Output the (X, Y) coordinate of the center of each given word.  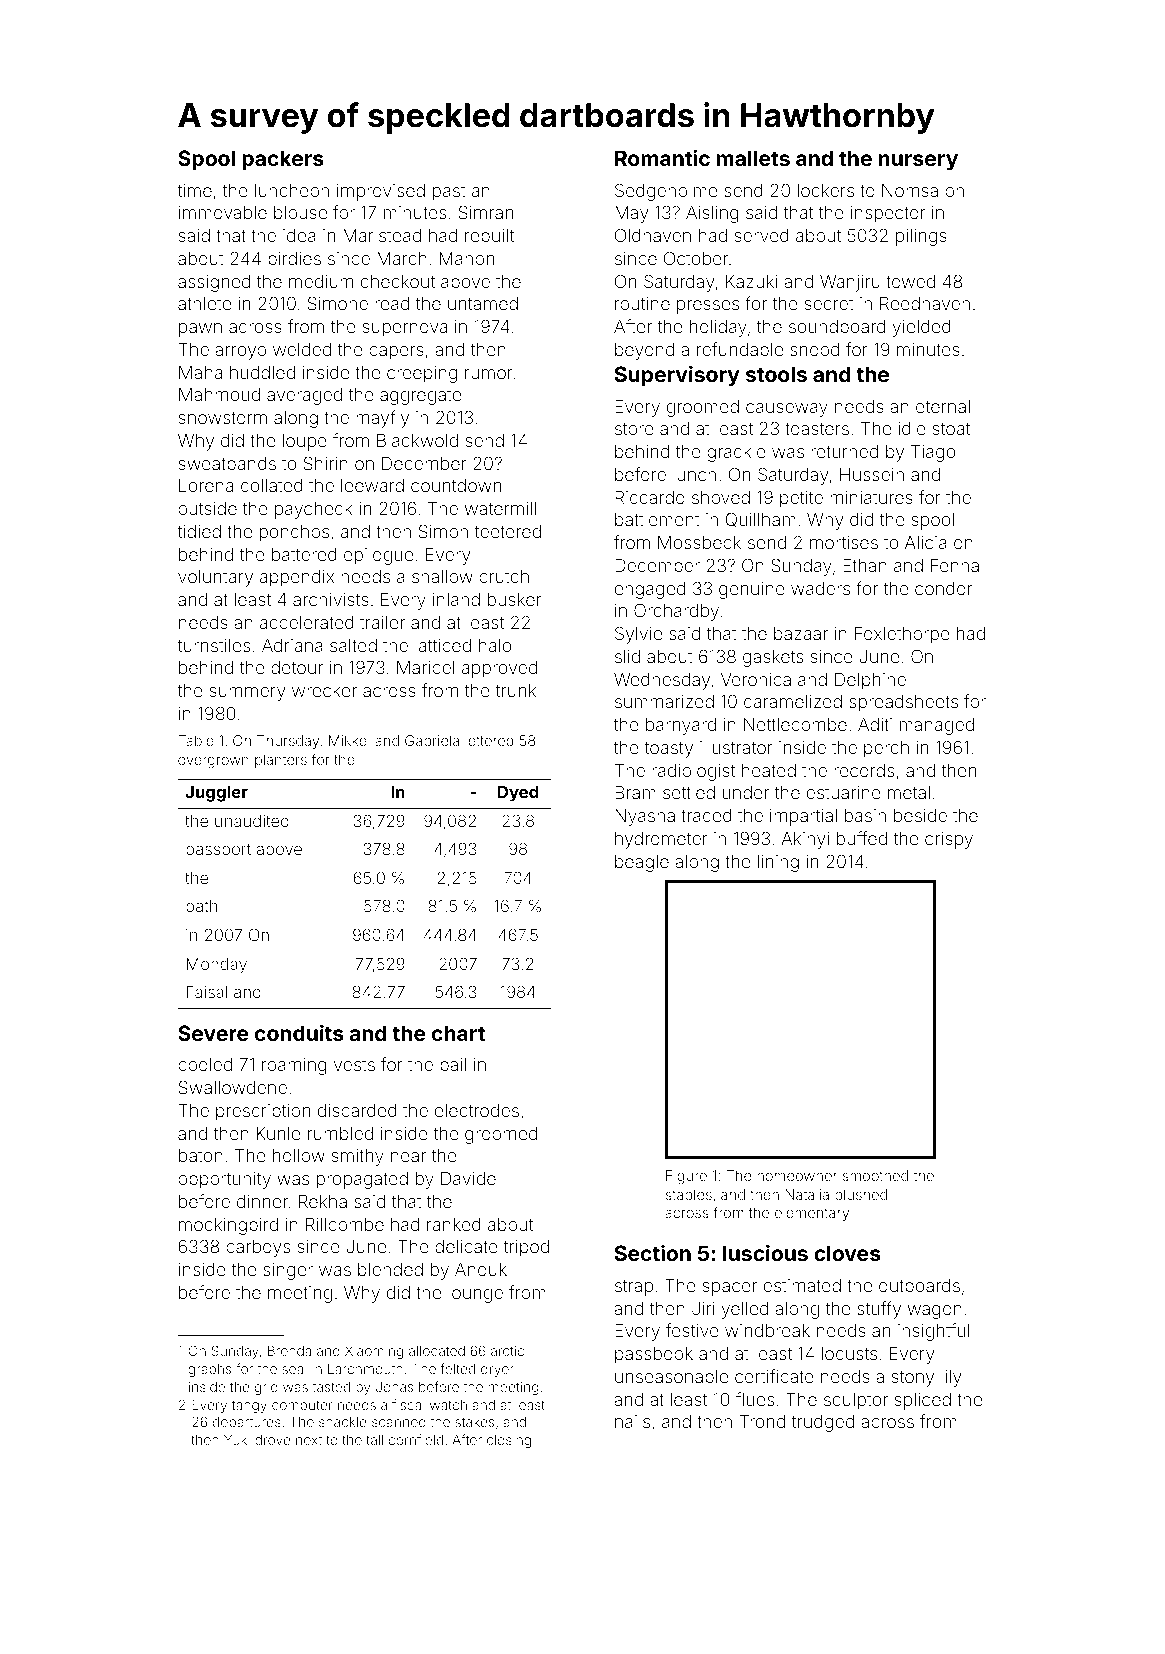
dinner (262, 1201)
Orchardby (676, 612)
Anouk (481, 1269)
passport (218, 850)
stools (776, 374)
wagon (935, 1312)
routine (642, 303)
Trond (762, 1421)
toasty (668, 750)
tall (374, 1440)
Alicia (926, 542)
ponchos (294, 533)
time (194, 190)
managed (937, 726)
